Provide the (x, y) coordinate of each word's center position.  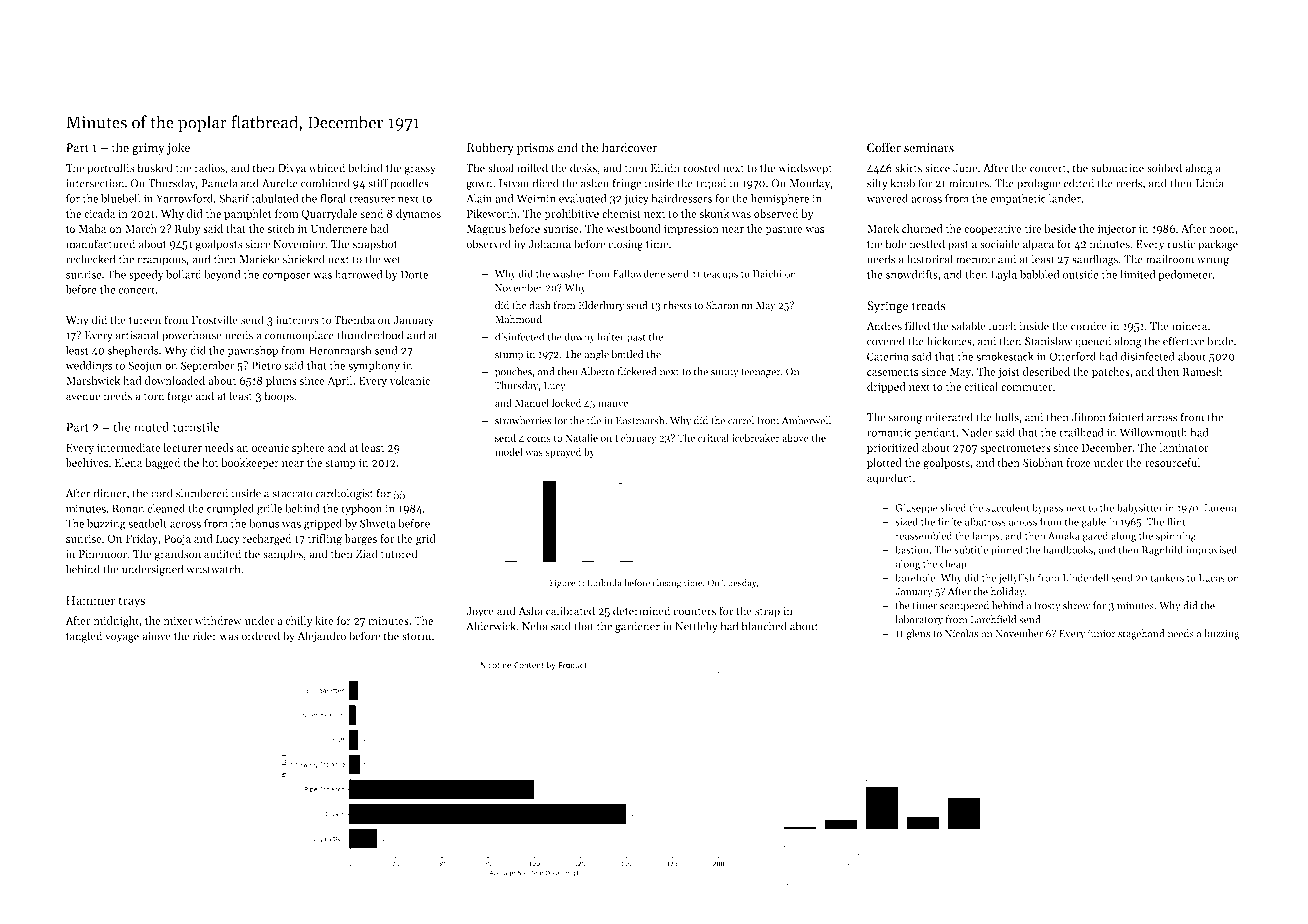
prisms (535, 149)
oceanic (270, 448)
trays (132, 602)
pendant (935, 433)
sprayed (563, 452)
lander (1065, 198)
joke (178, 148)
